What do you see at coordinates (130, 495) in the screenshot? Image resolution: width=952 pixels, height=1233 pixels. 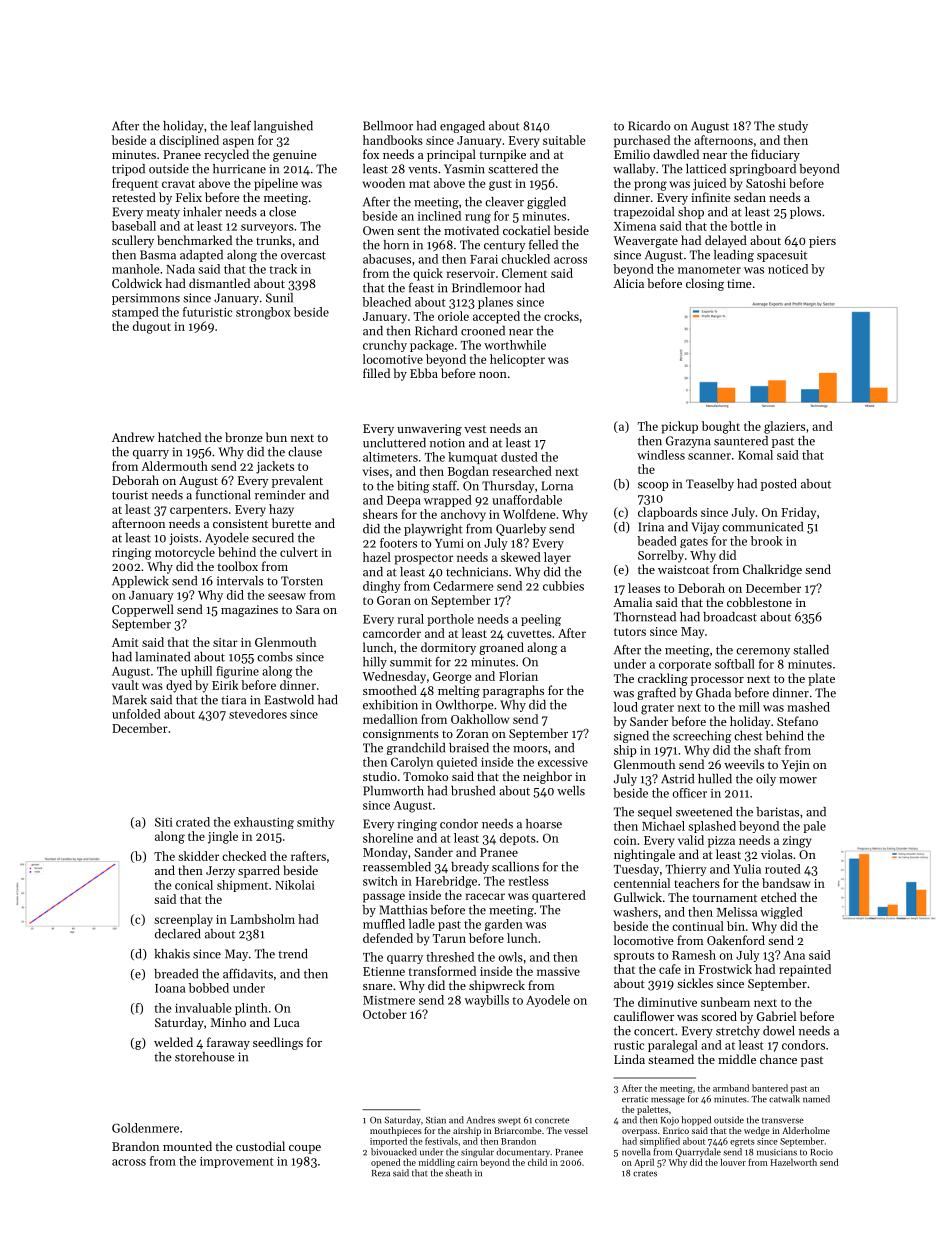 I see `tourist` at bounding box center [130, 495].
